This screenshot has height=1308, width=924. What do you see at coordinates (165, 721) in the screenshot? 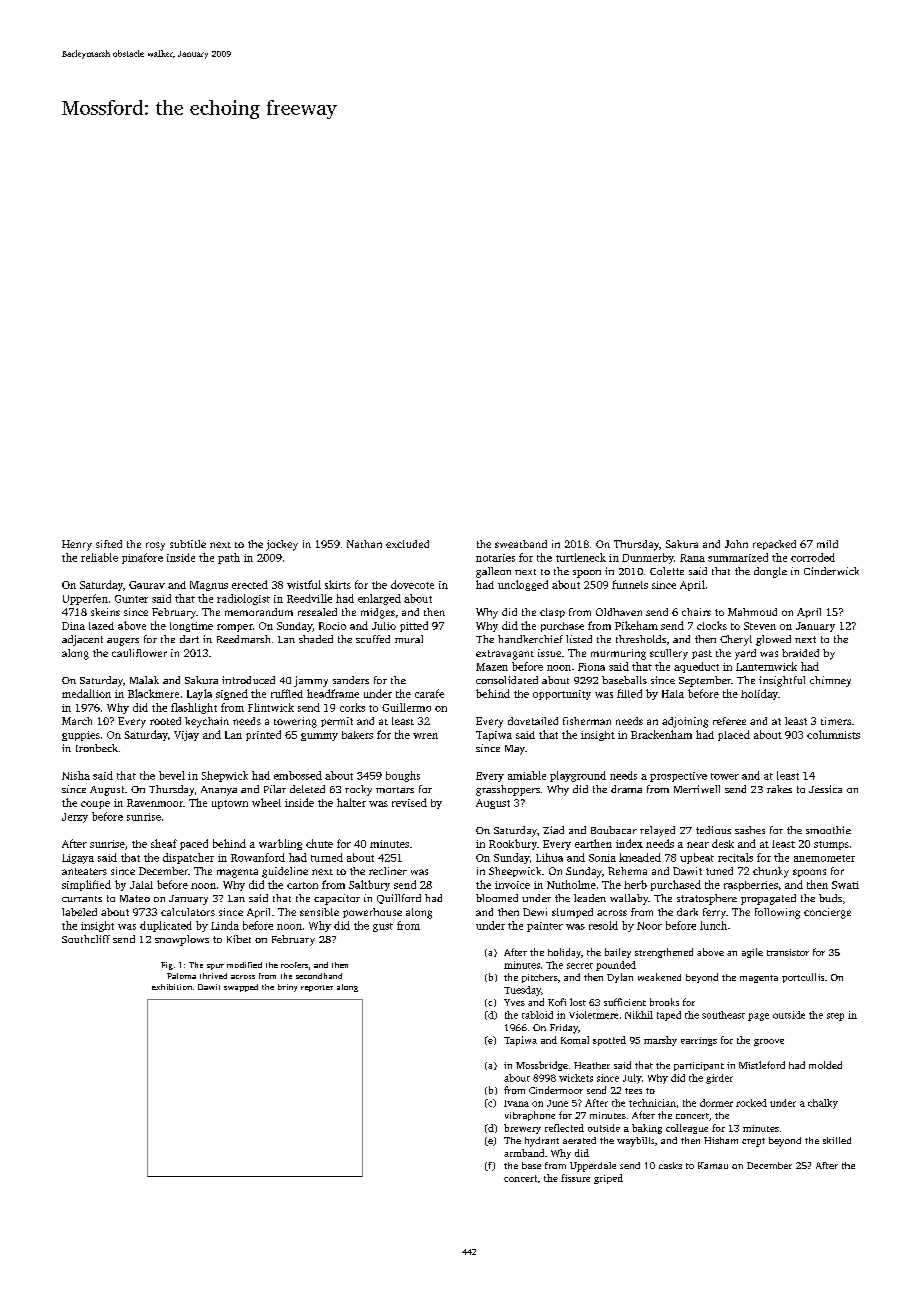
I see `rooted` at bounding box center [165, 721].
